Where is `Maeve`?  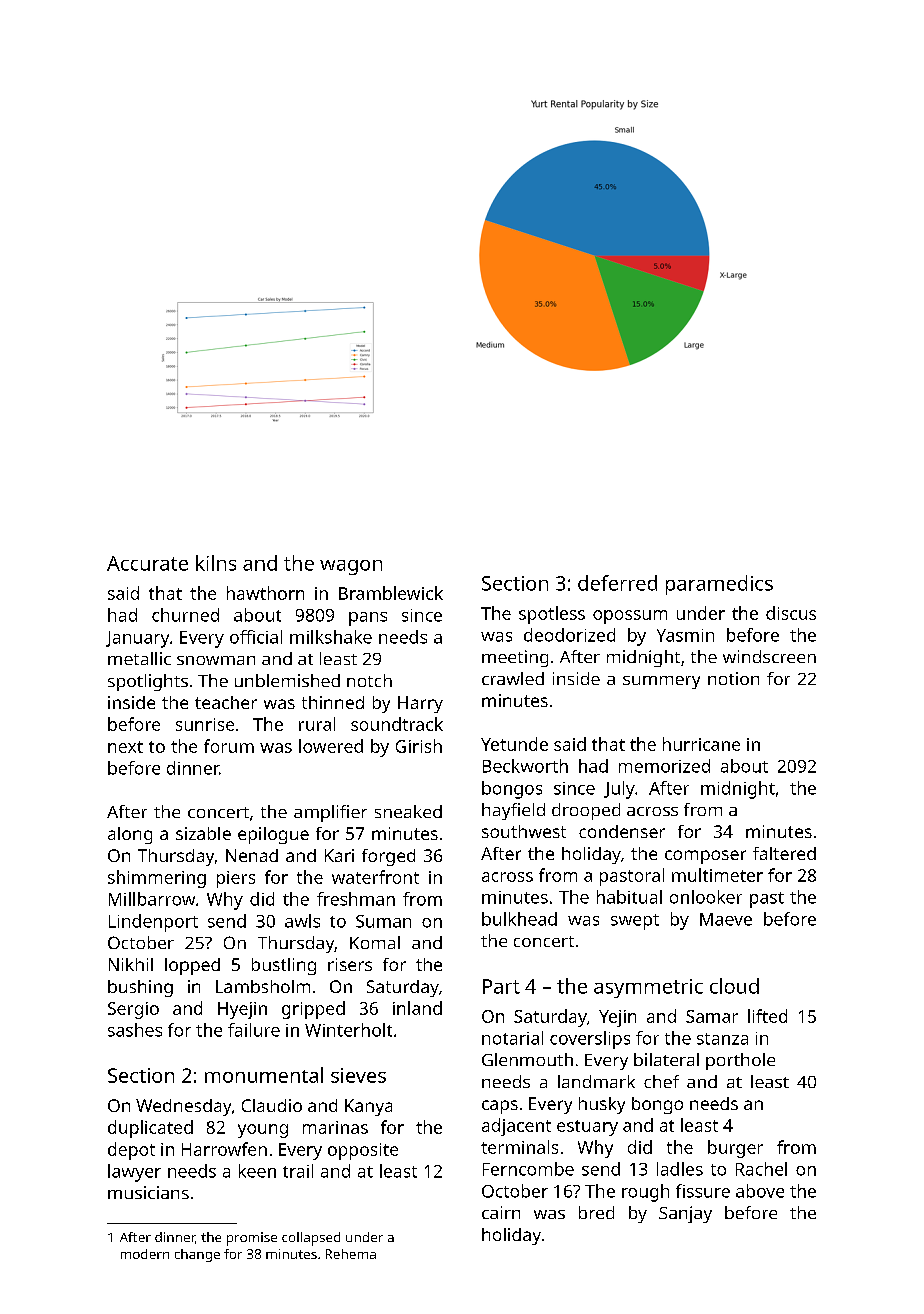 Maeve is located at coordinates (726, 919).
